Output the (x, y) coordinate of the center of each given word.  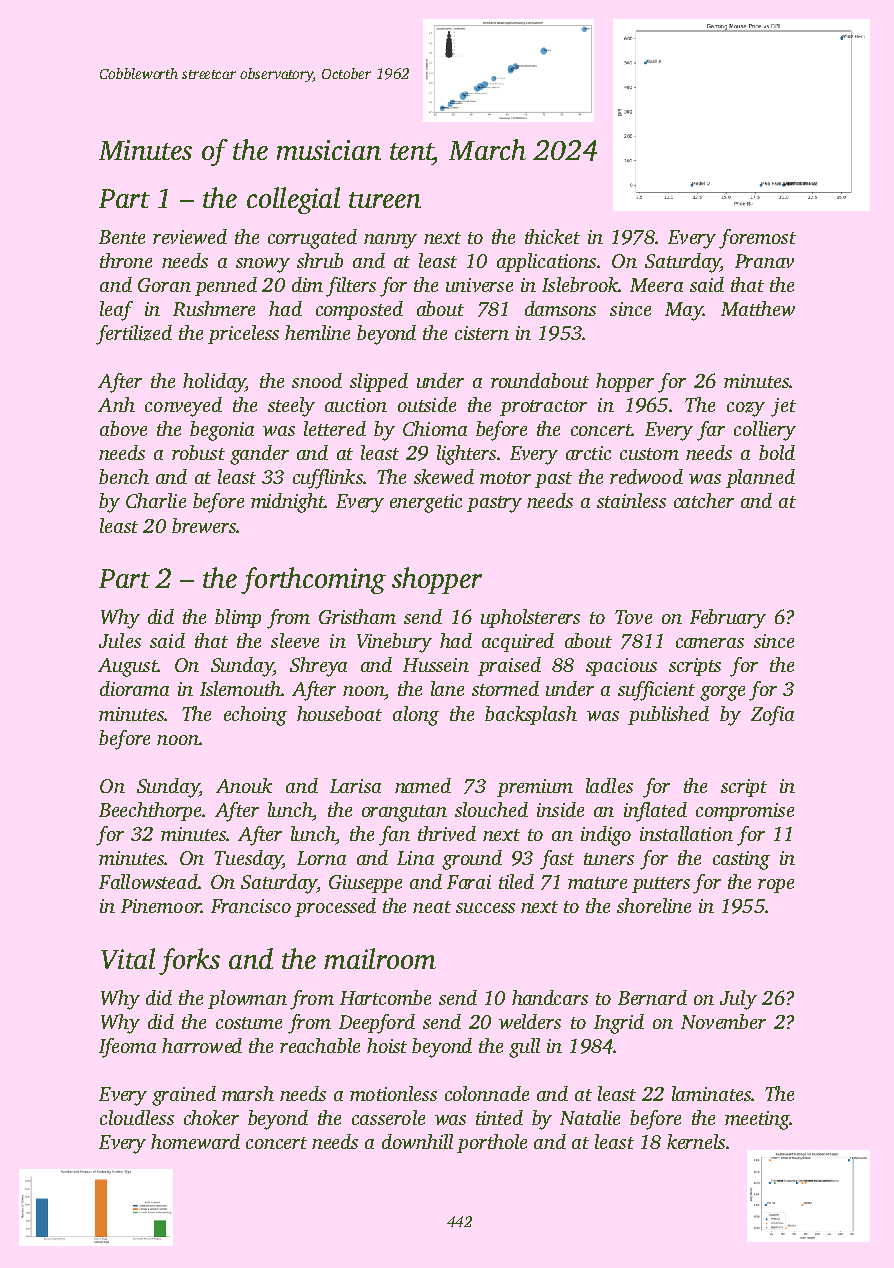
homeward (195, 1141)
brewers (204, 525)
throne (126, 260)
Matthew (758, 308)
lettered (335, 428)
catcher (704, 500)
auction (356, 405)
